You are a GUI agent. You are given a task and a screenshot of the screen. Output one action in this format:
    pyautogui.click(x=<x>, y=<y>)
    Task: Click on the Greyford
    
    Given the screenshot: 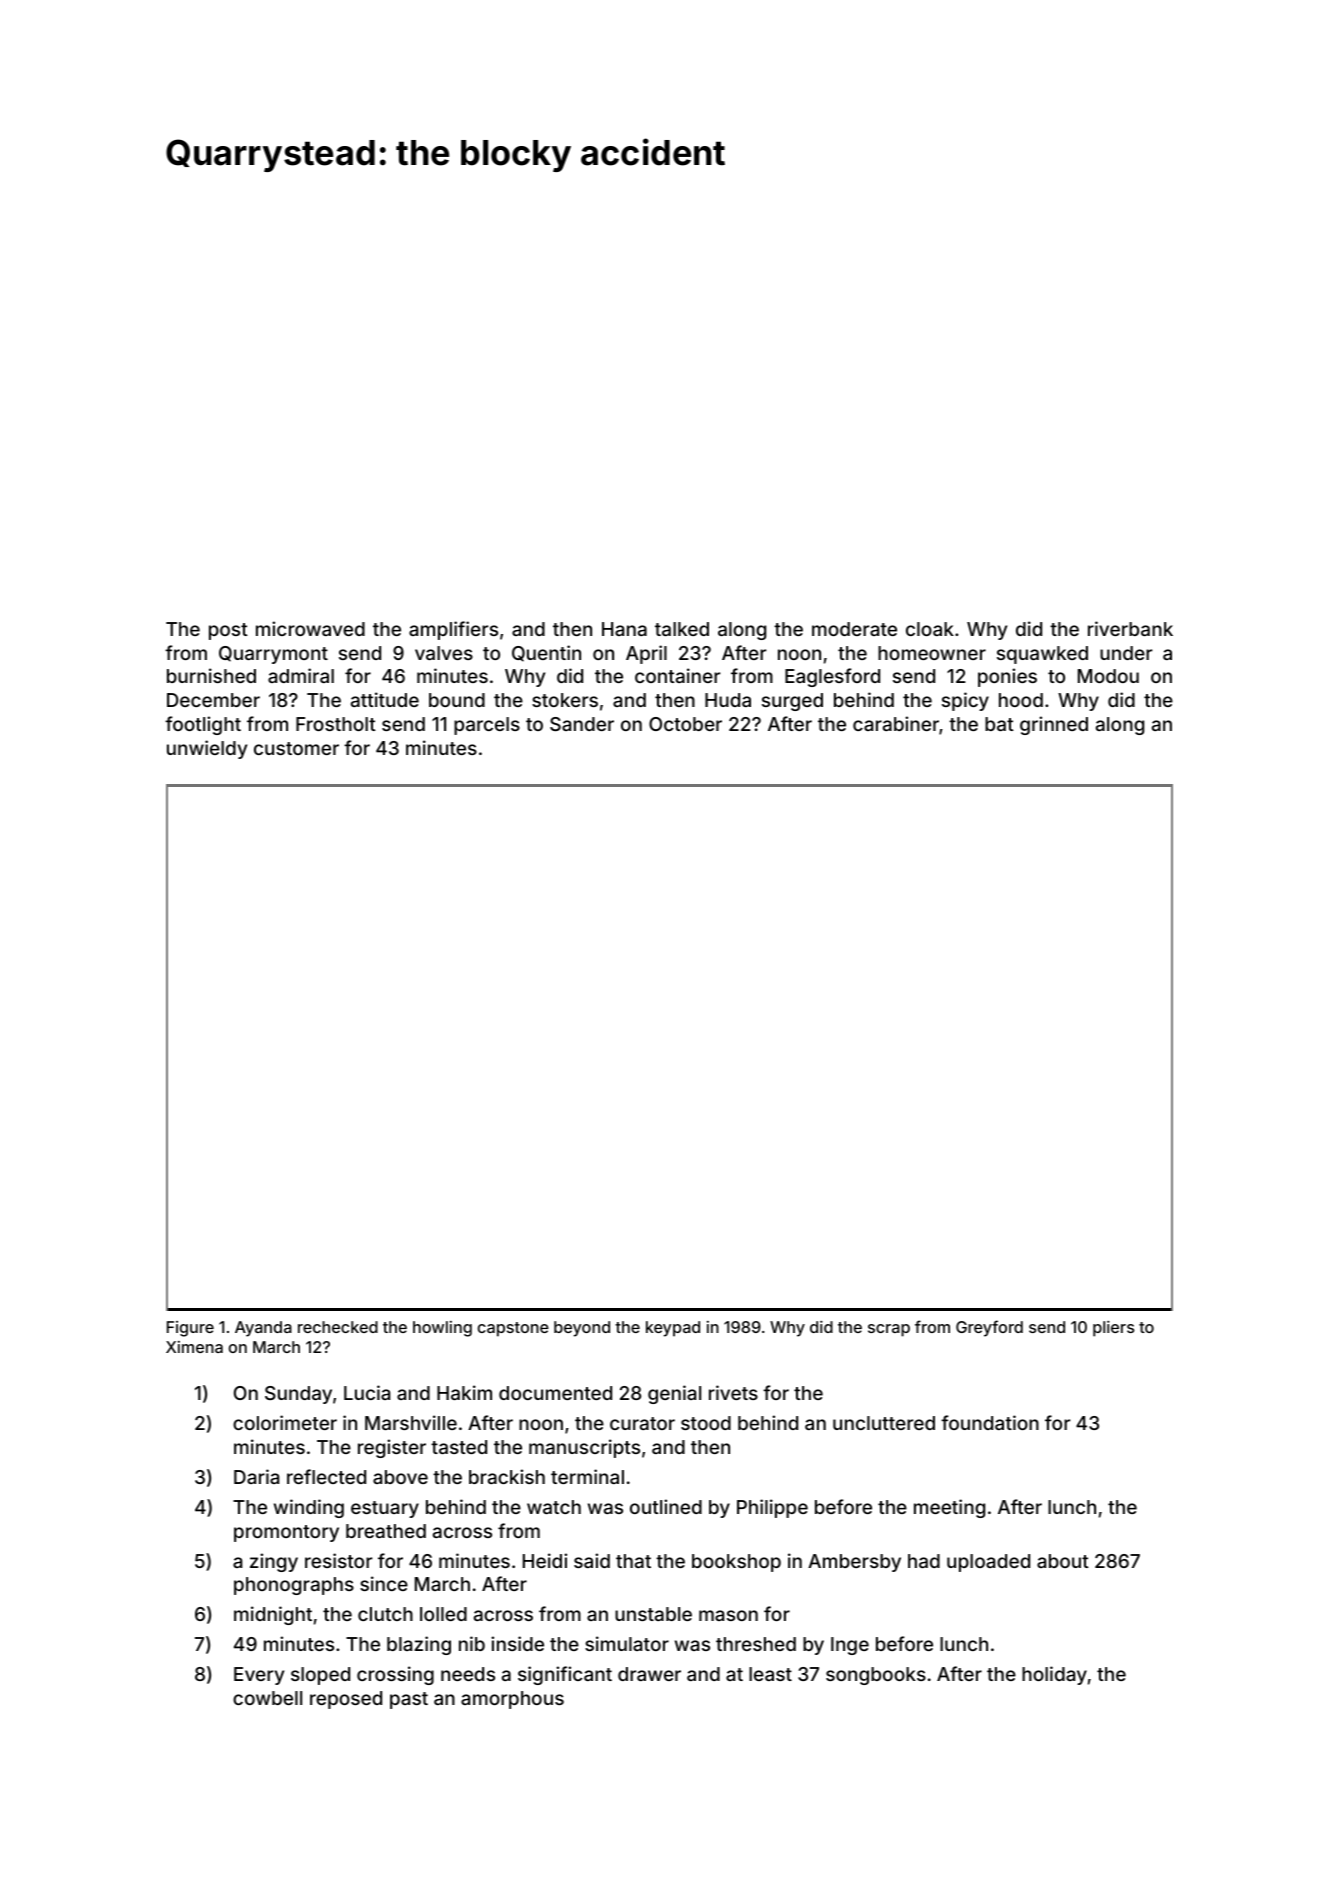 What is the action you would take?
    pyautogui.click(x=989, y=1328)
